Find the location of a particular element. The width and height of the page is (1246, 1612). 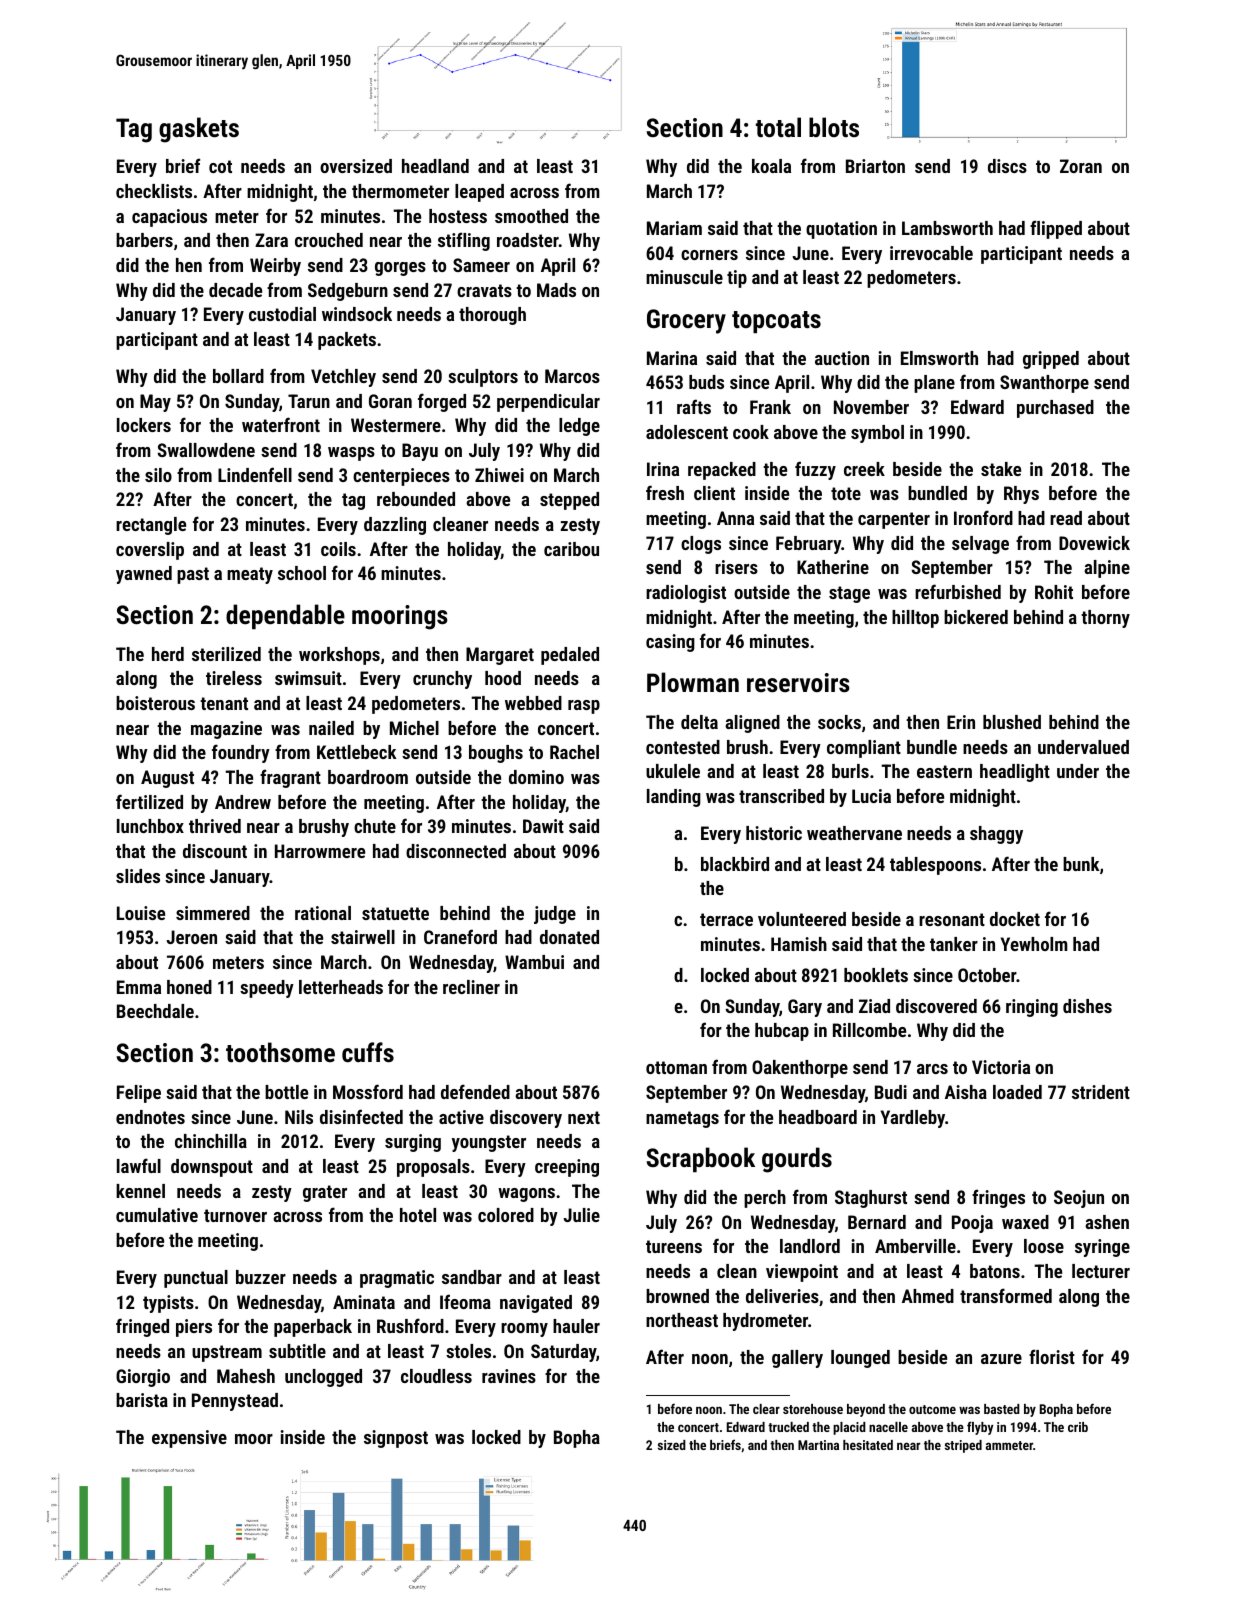

Scrapbook is located at coordinates (701, 1159).
